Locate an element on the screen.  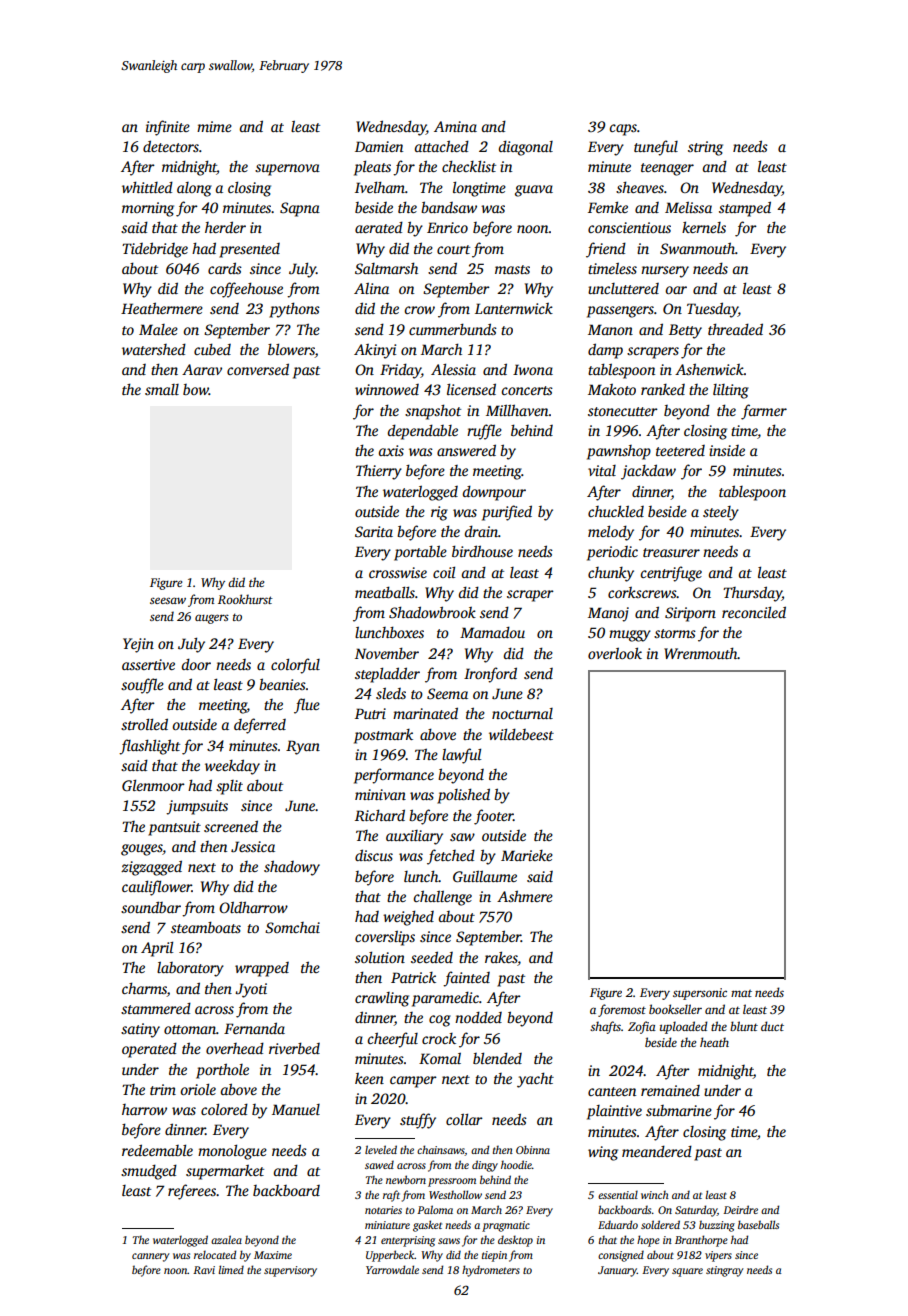
square is located at coordinates (687, 1272).
